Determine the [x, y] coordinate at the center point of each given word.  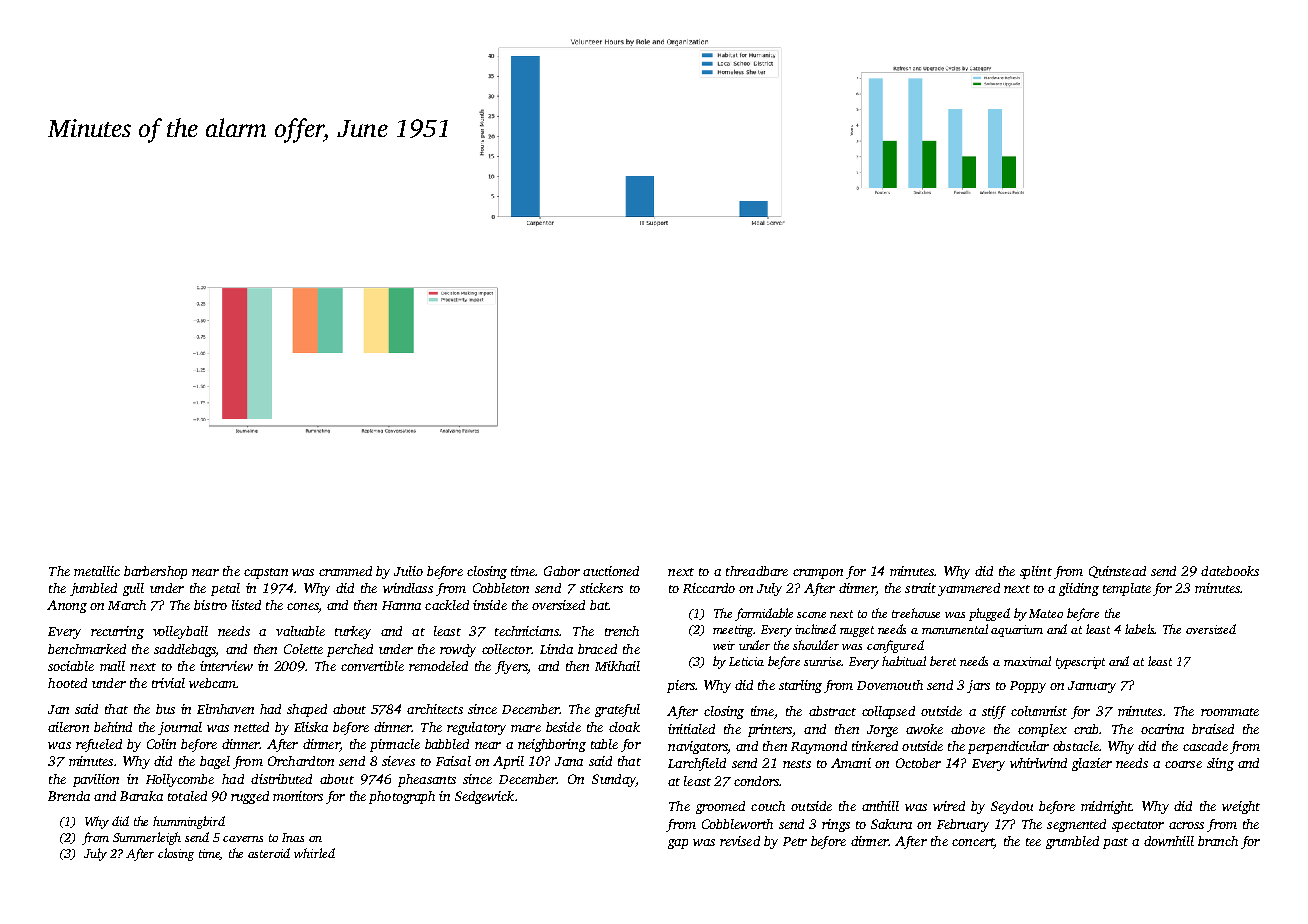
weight [1241, 807]
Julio [408, 571]
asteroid [269, 853]
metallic [97, 571]
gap [678, 844]
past [1115, 843]
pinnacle [395, 745]
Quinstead [1117, 572]
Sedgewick [484, 797]
